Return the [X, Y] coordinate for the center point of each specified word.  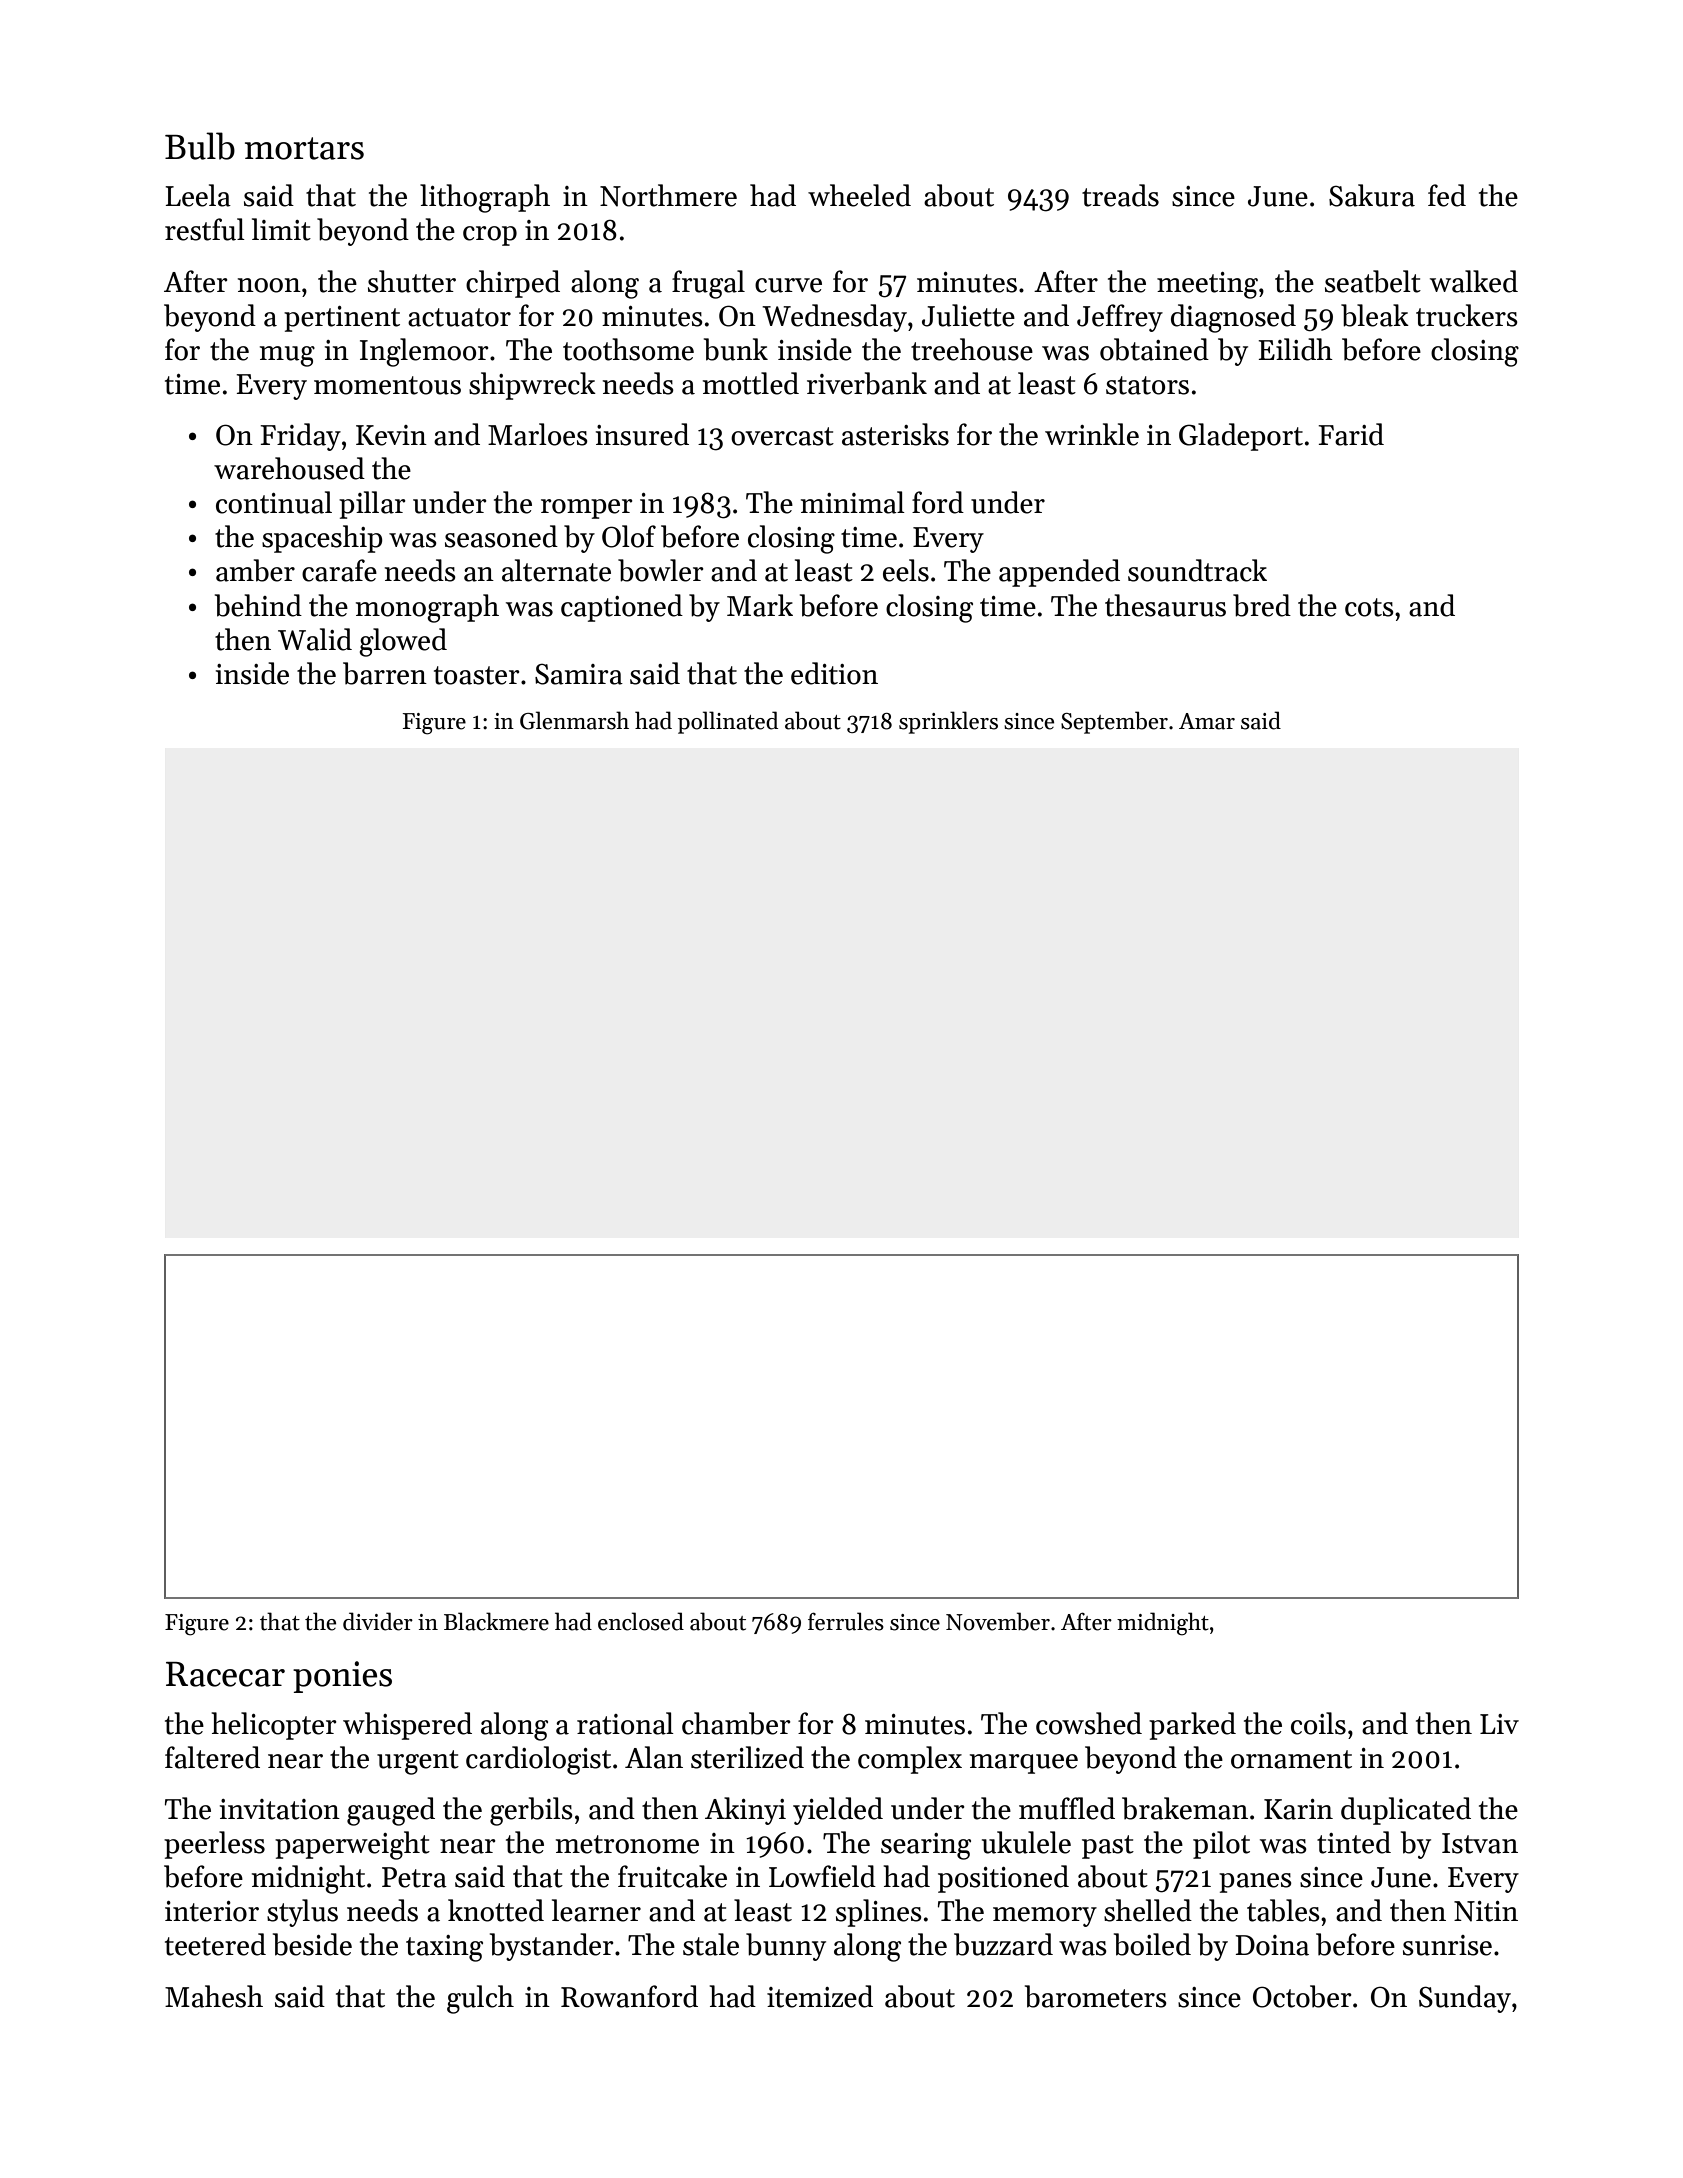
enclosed [641, 1621]
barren [385, 673]
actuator [459, 317]
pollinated [728, 722]
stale [711, 1944]
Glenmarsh [574, 720]
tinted [1354, 1842]
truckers [1467, 315]
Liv [1499, 1724]
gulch [480, 1999]
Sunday [1465, 1999]
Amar [1207, 721]
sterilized [747, 1757]
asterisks [895, 434]
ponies [342, 1677]
